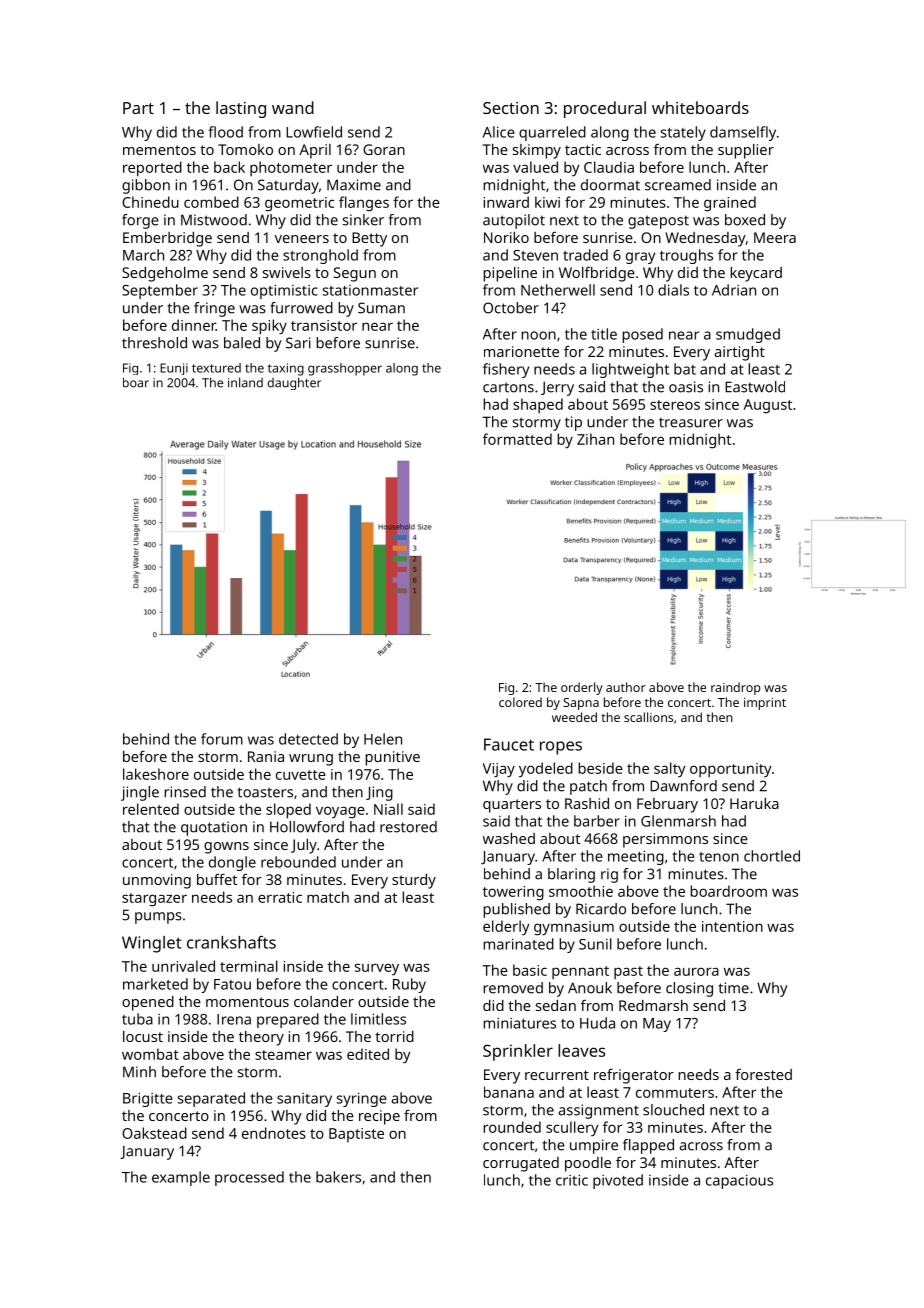 This document has width=924, height=1308. What do you see at coordinates (732, 926) in the document?
I see `intention` at bounding box center [732, 926].
